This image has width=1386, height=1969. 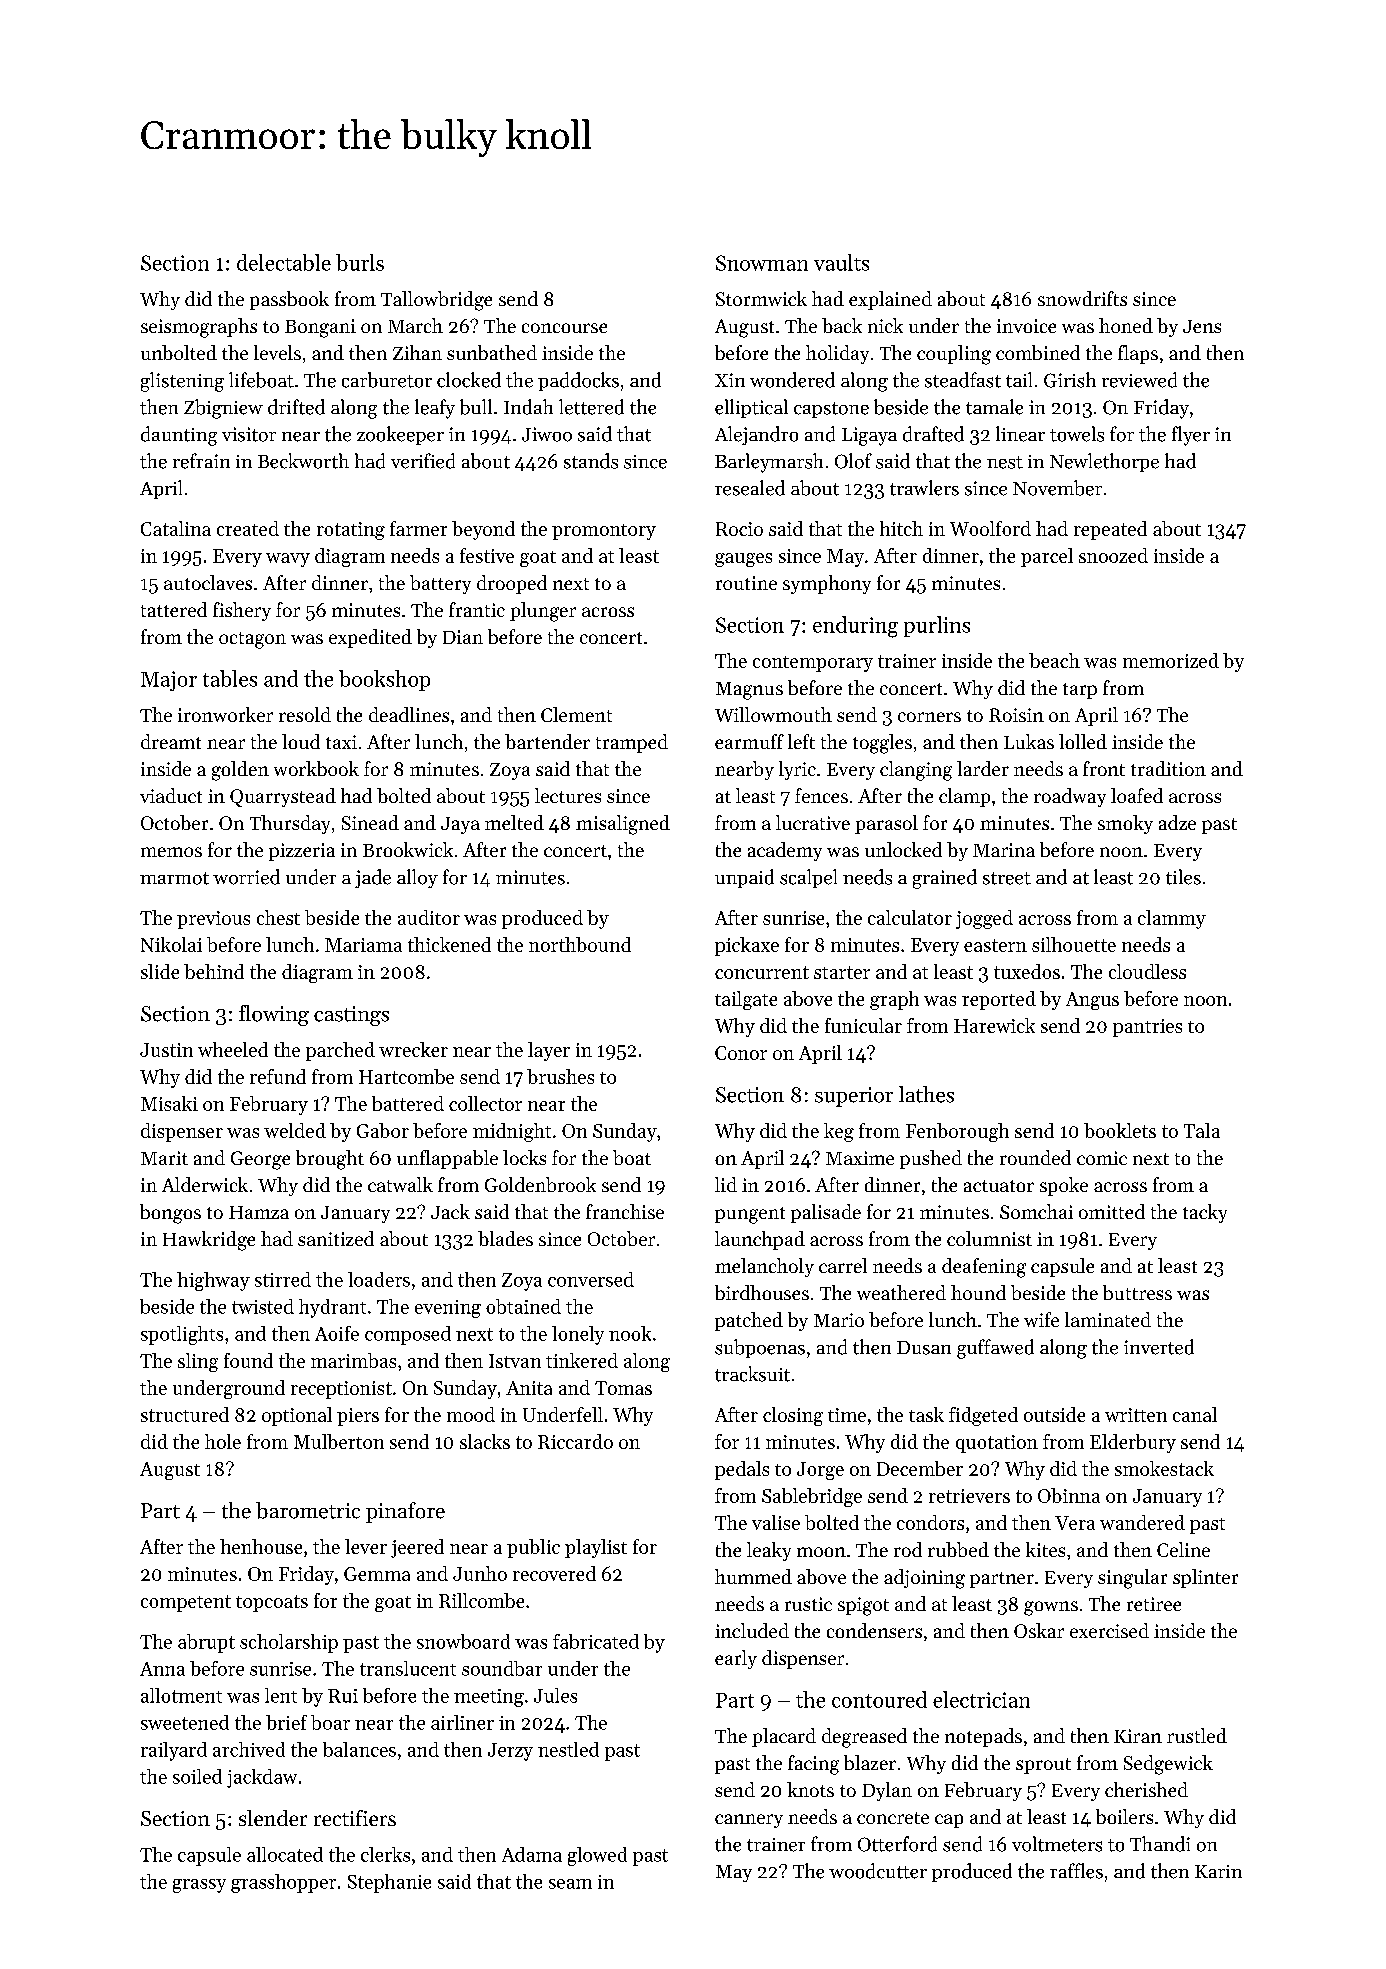 What do you see at coordinates (604, 532) in the image?
I see `promontory` at bounding box center [604, 532].
